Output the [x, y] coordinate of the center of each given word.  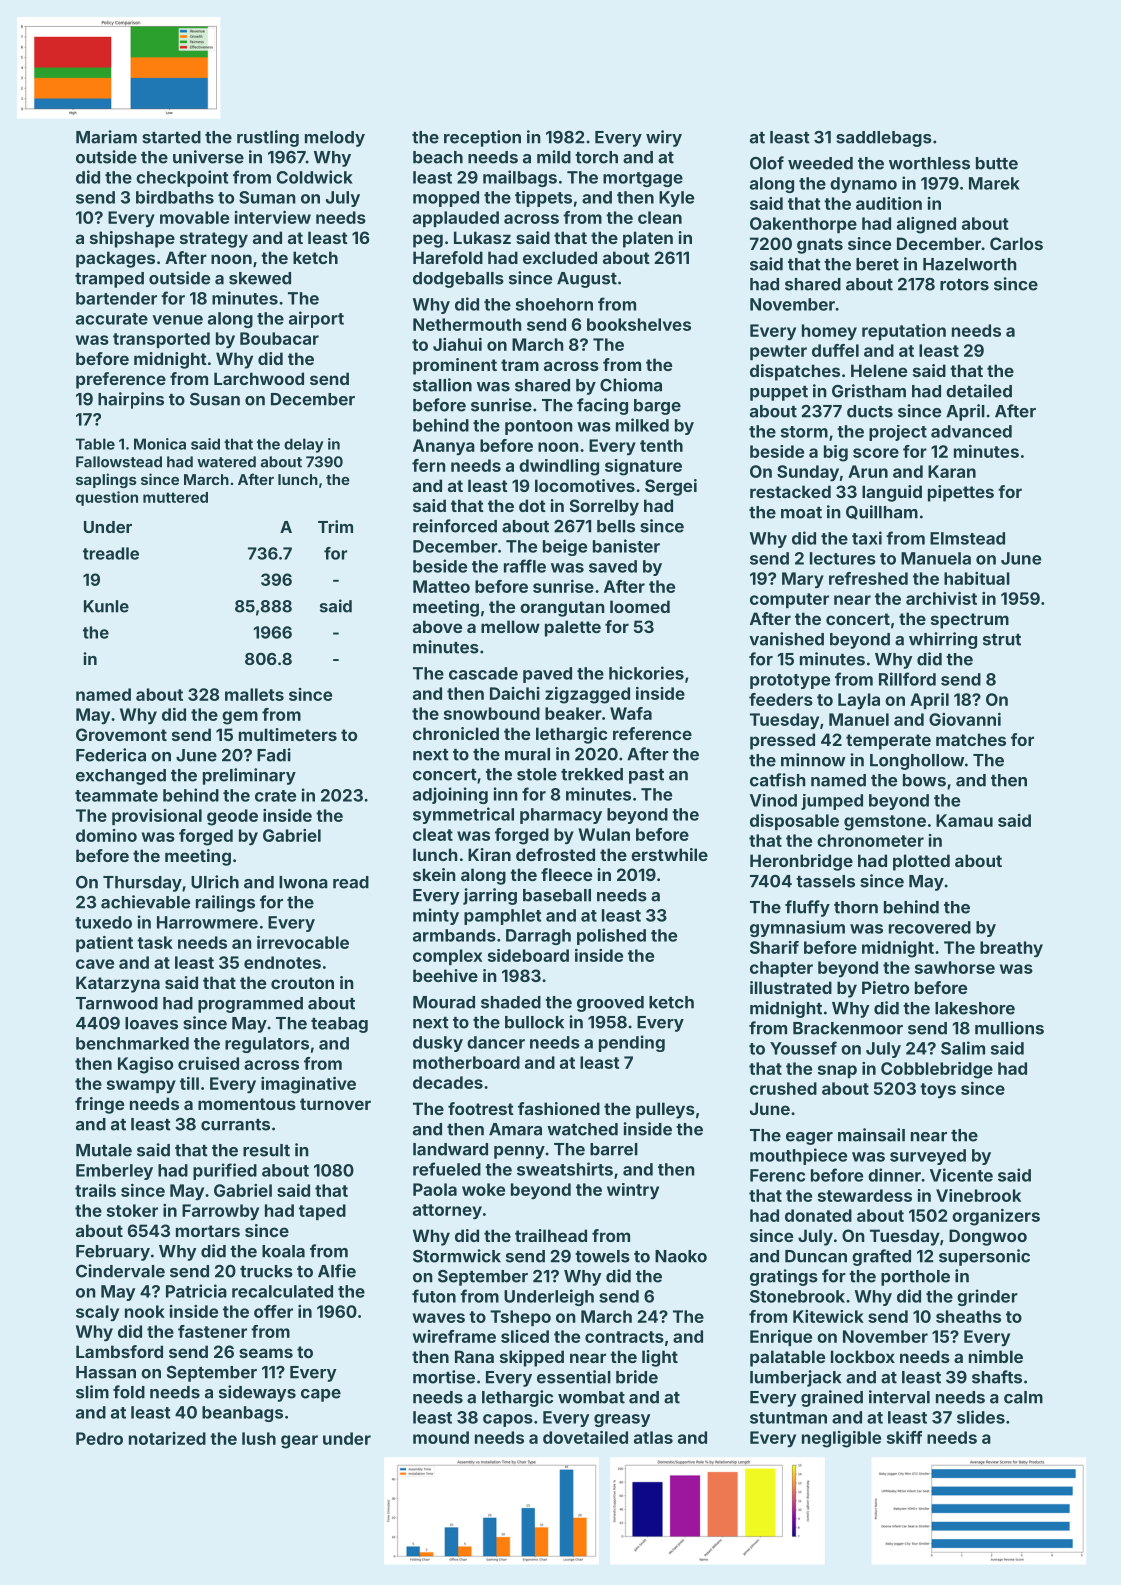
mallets [254, 694]
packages [115, 259]
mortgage [643, 179]
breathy [1011, 949]
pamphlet [502, 917]
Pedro [99, 1438]
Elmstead [967, 538]
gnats [820, 246]
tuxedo [103, 922]
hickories [646, 673]
